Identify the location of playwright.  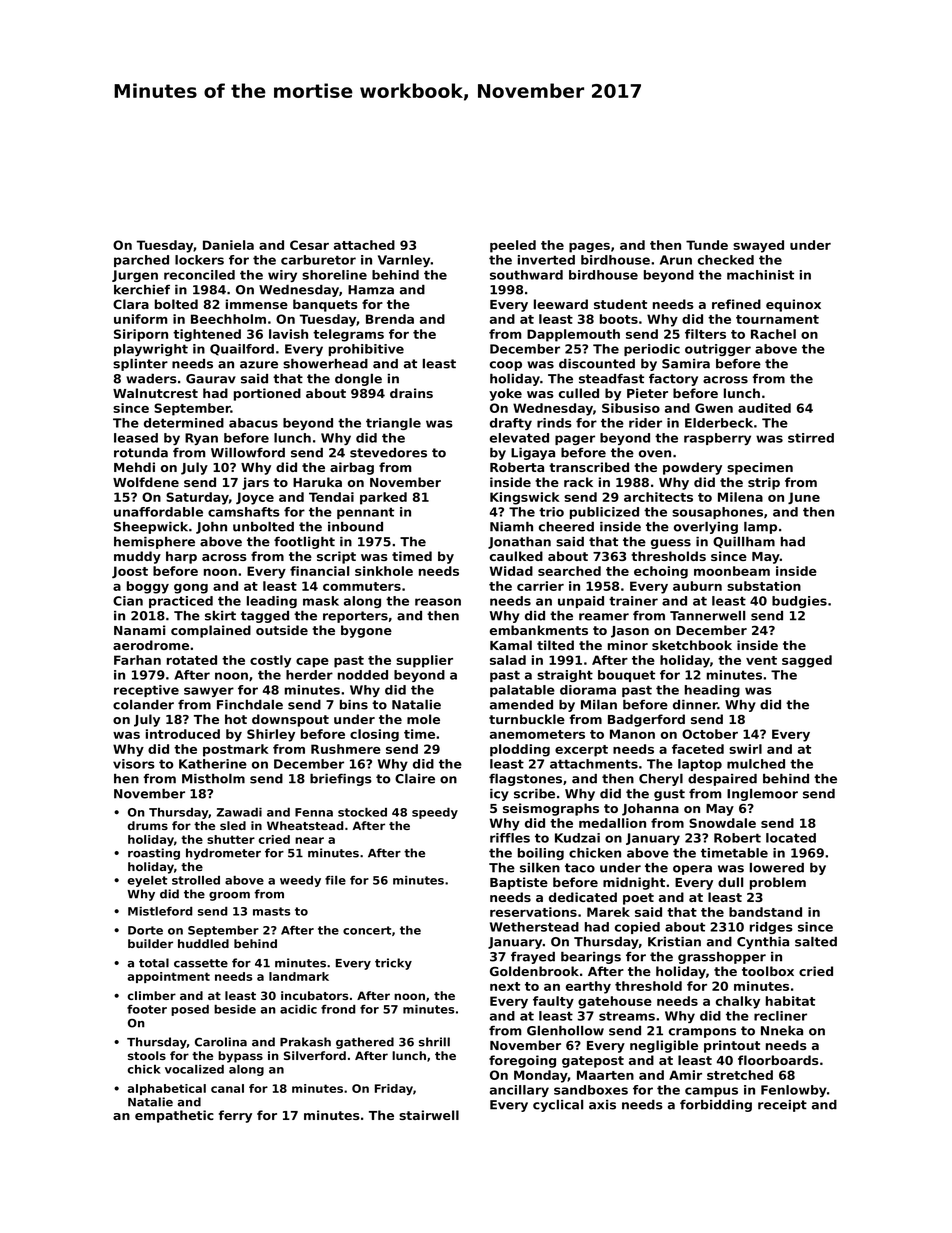
(151, 350).
